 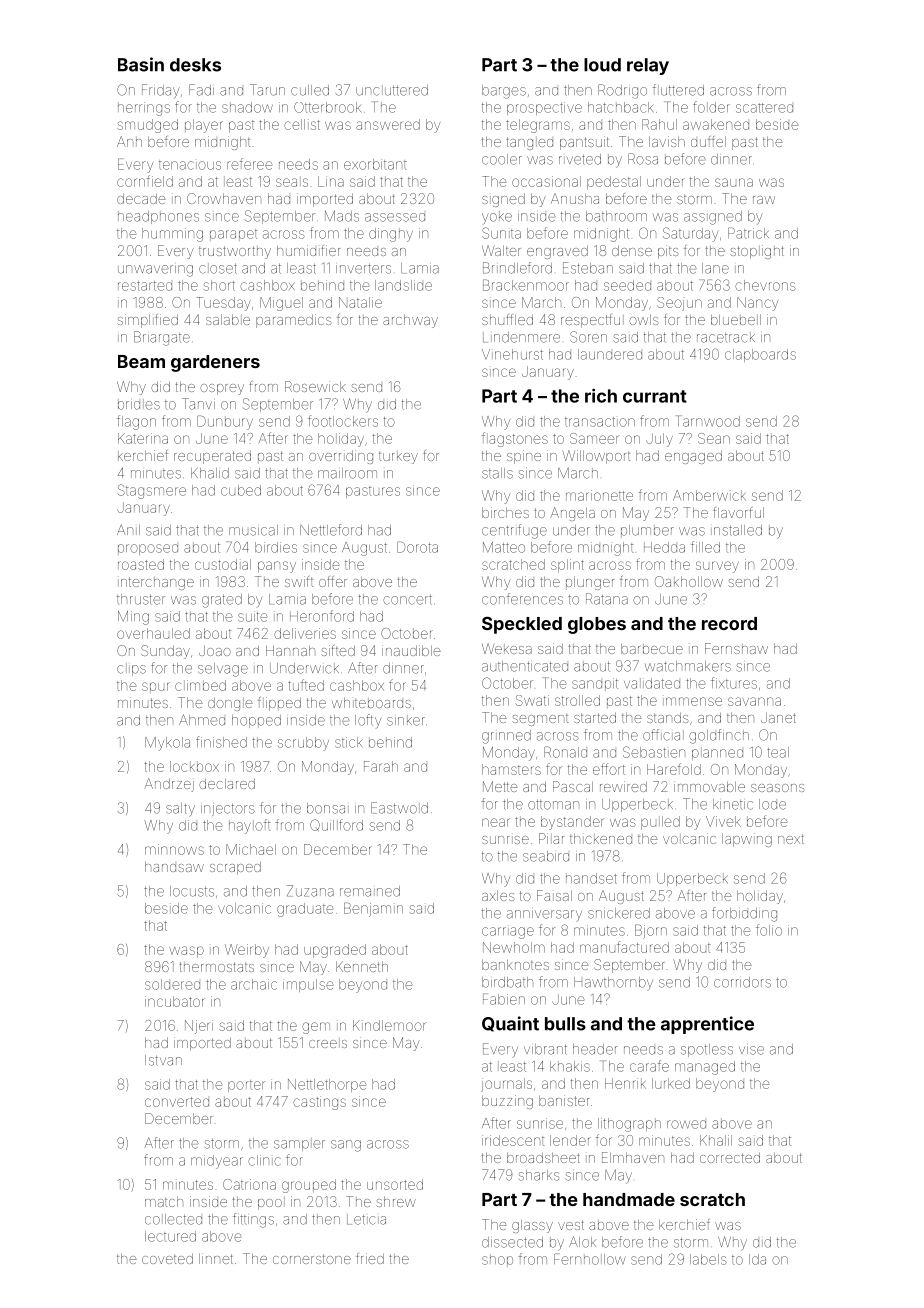 I want to click on axles, so click(x=498, y=896).
